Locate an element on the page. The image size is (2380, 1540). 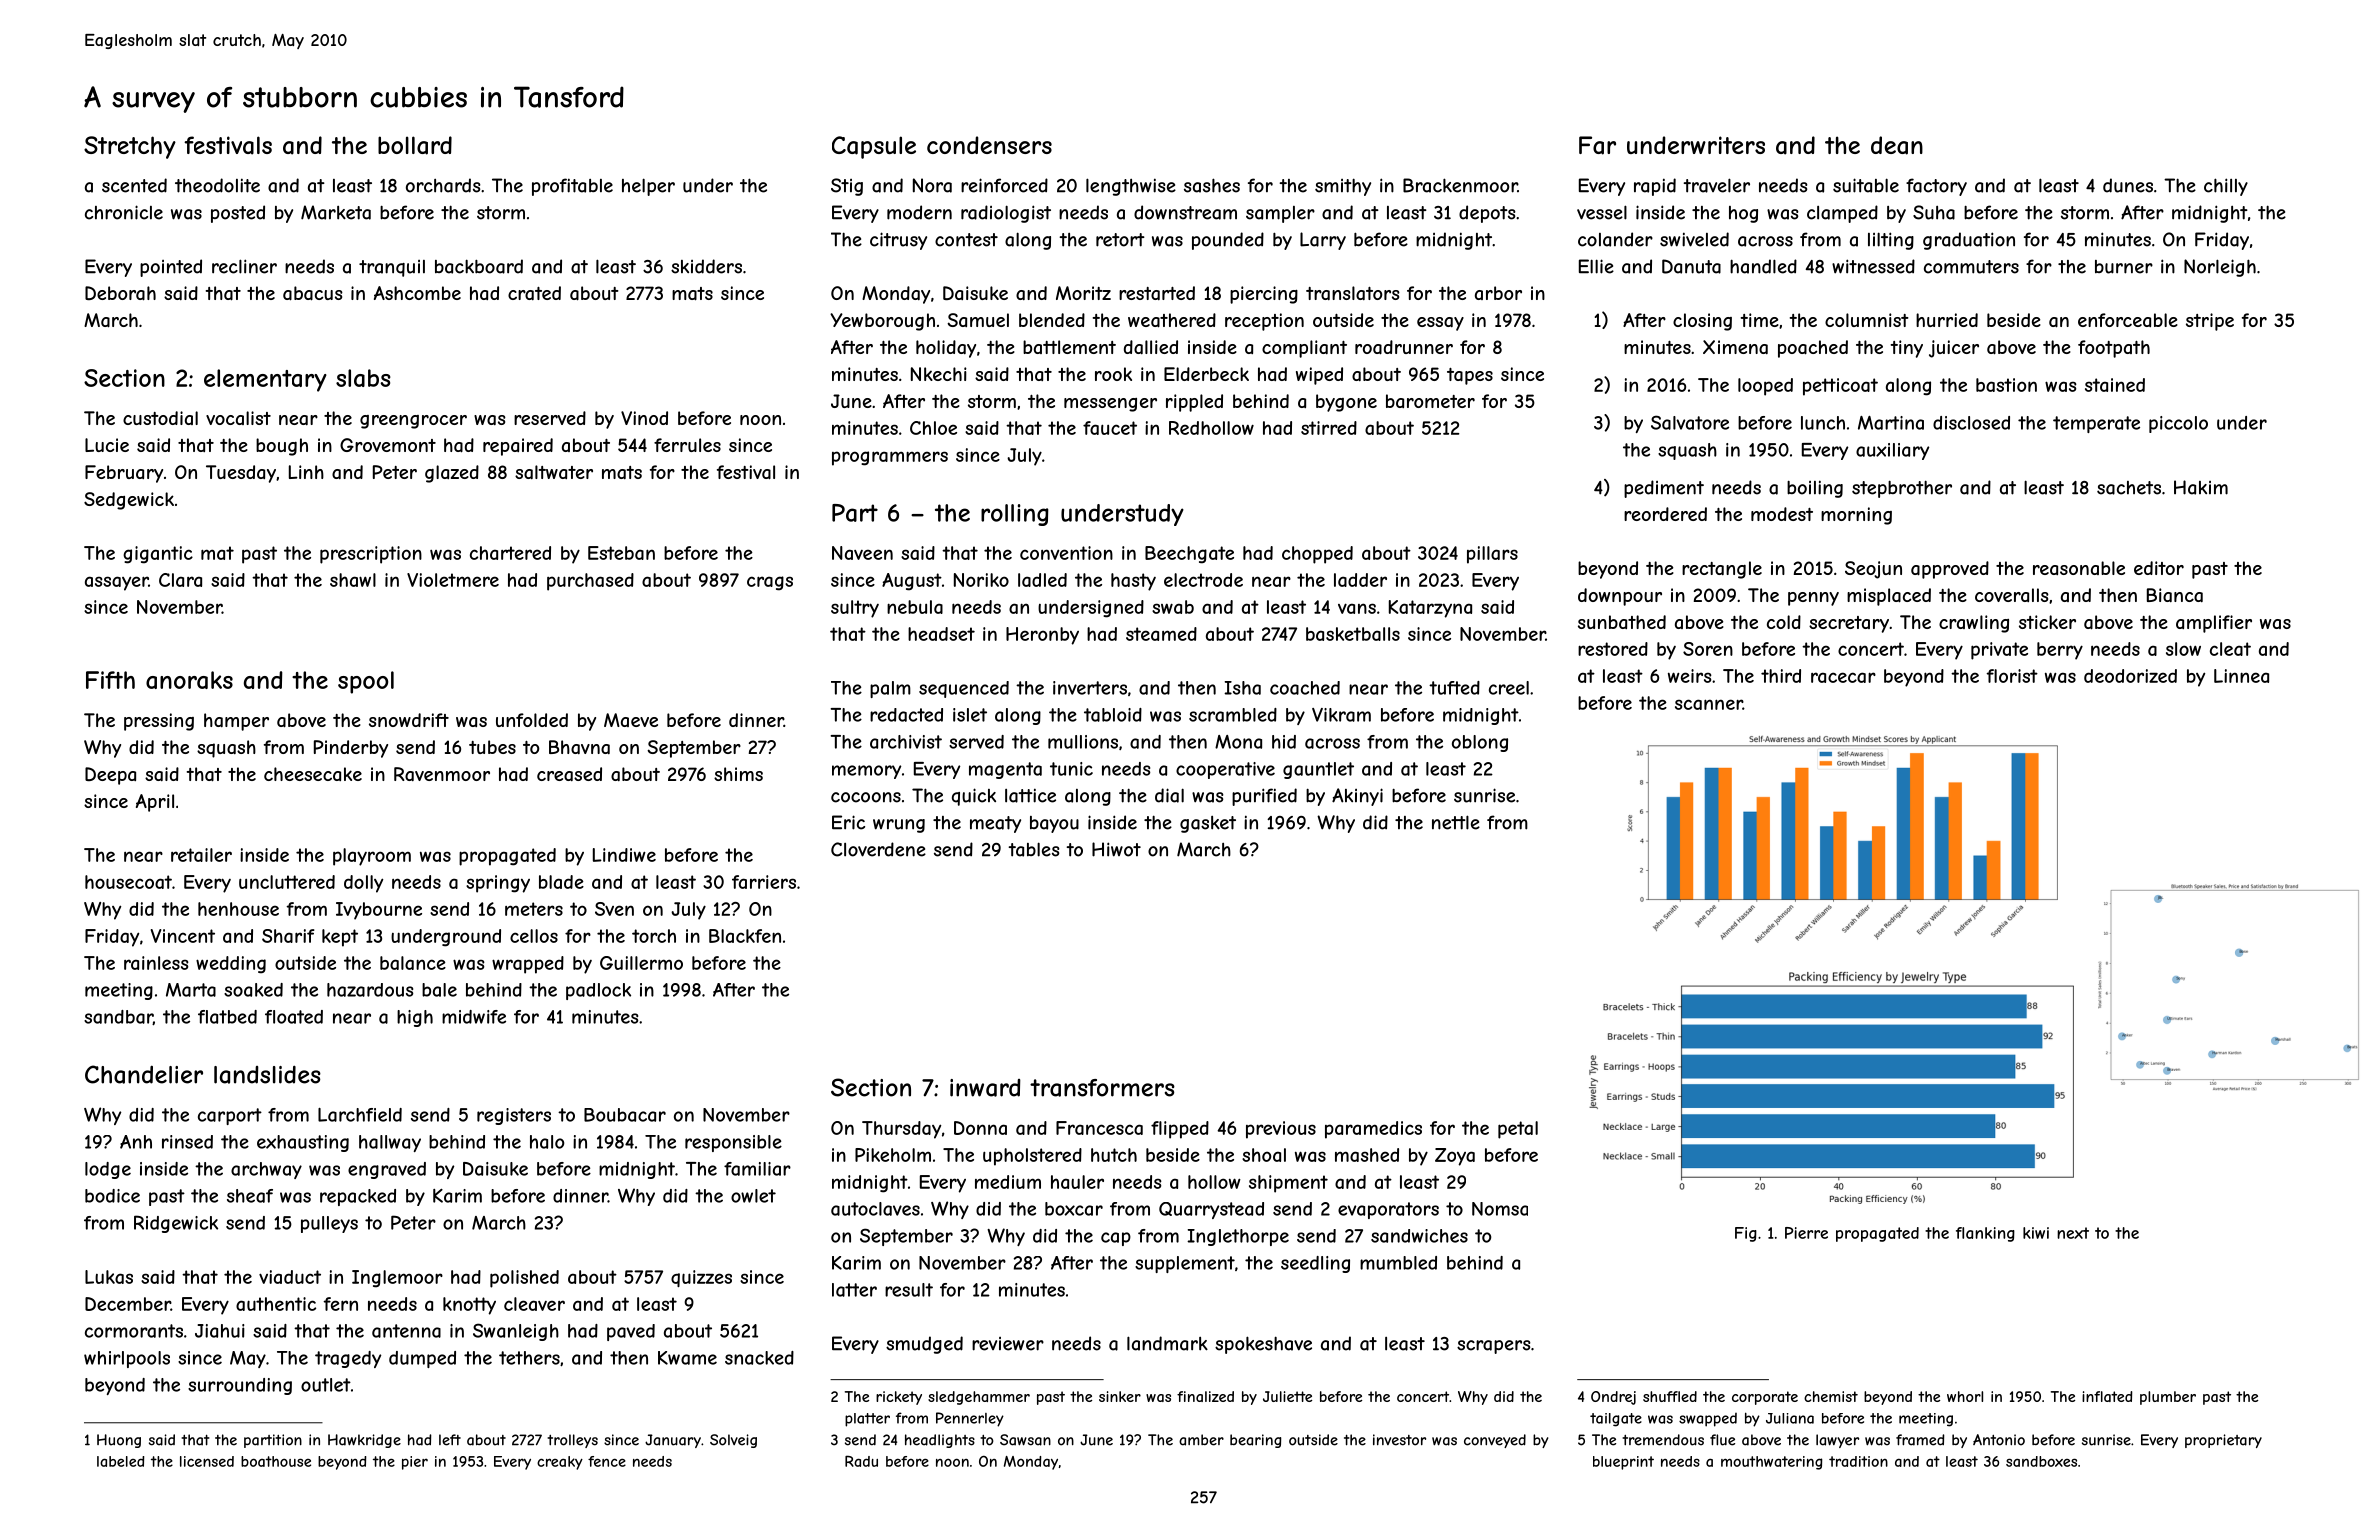
lodge is located at coordinates (108, 1170).
